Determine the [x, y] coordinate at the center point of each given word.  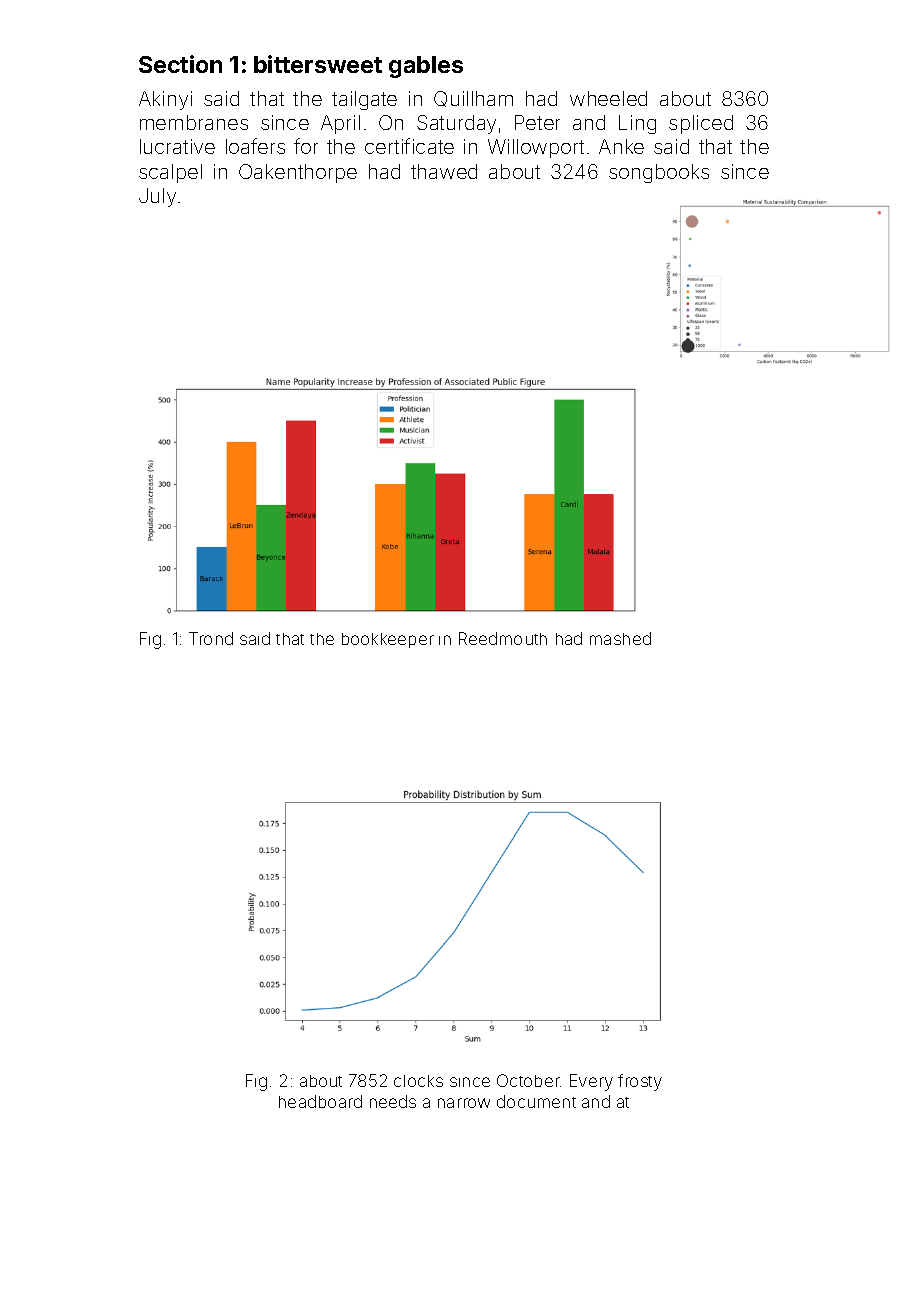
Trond [211, 638]
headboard [320, 1101]
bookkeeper [388, 640]
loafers [255, 146]
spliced [701, 124]
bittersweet [318, 64]
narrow [464, 1103]
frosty [640, 1082]
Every [591, 1082]
